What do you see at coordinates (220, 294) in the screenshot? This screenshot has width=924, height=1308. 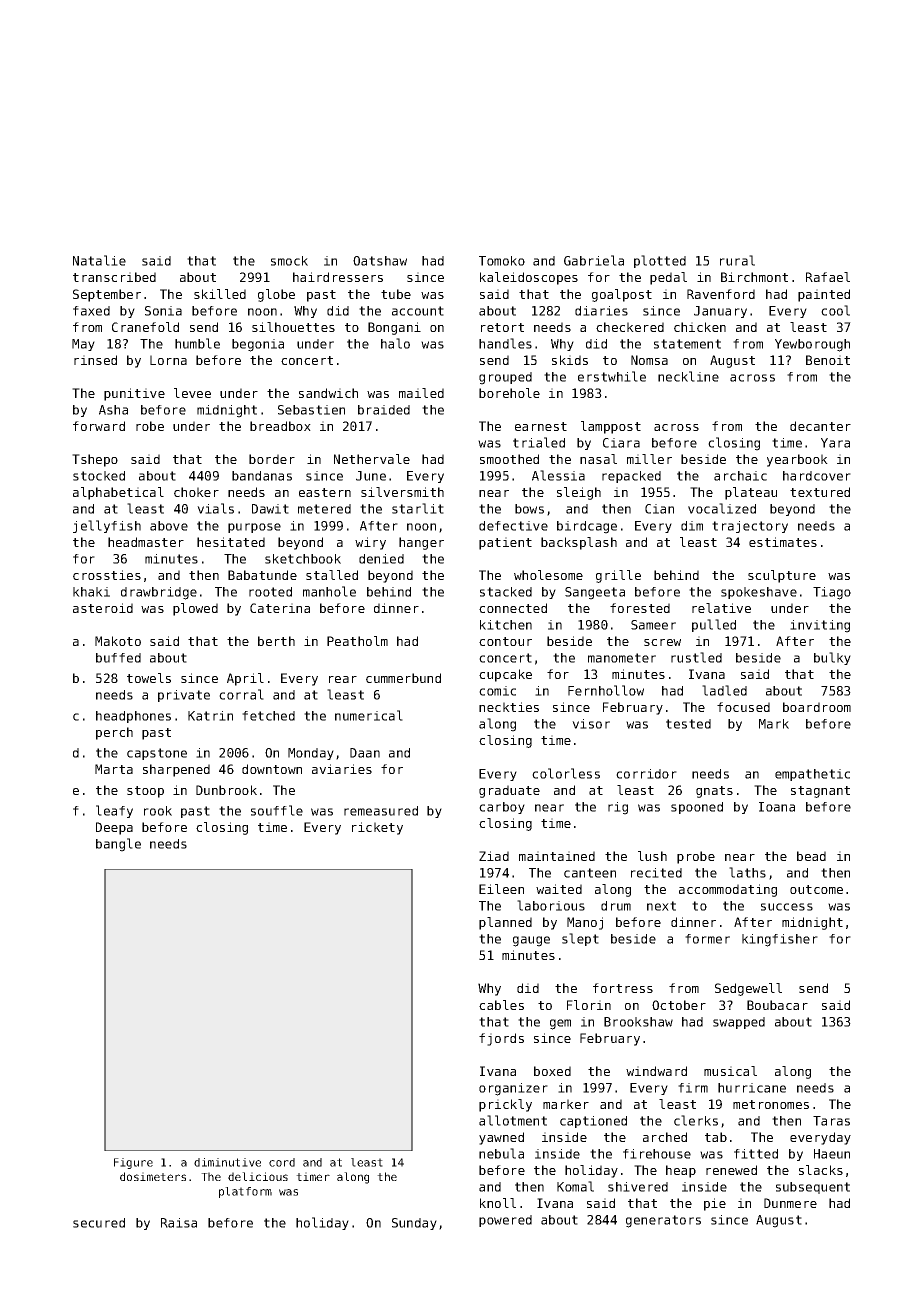 I see `skilled` at bounding box center [220, 294].
